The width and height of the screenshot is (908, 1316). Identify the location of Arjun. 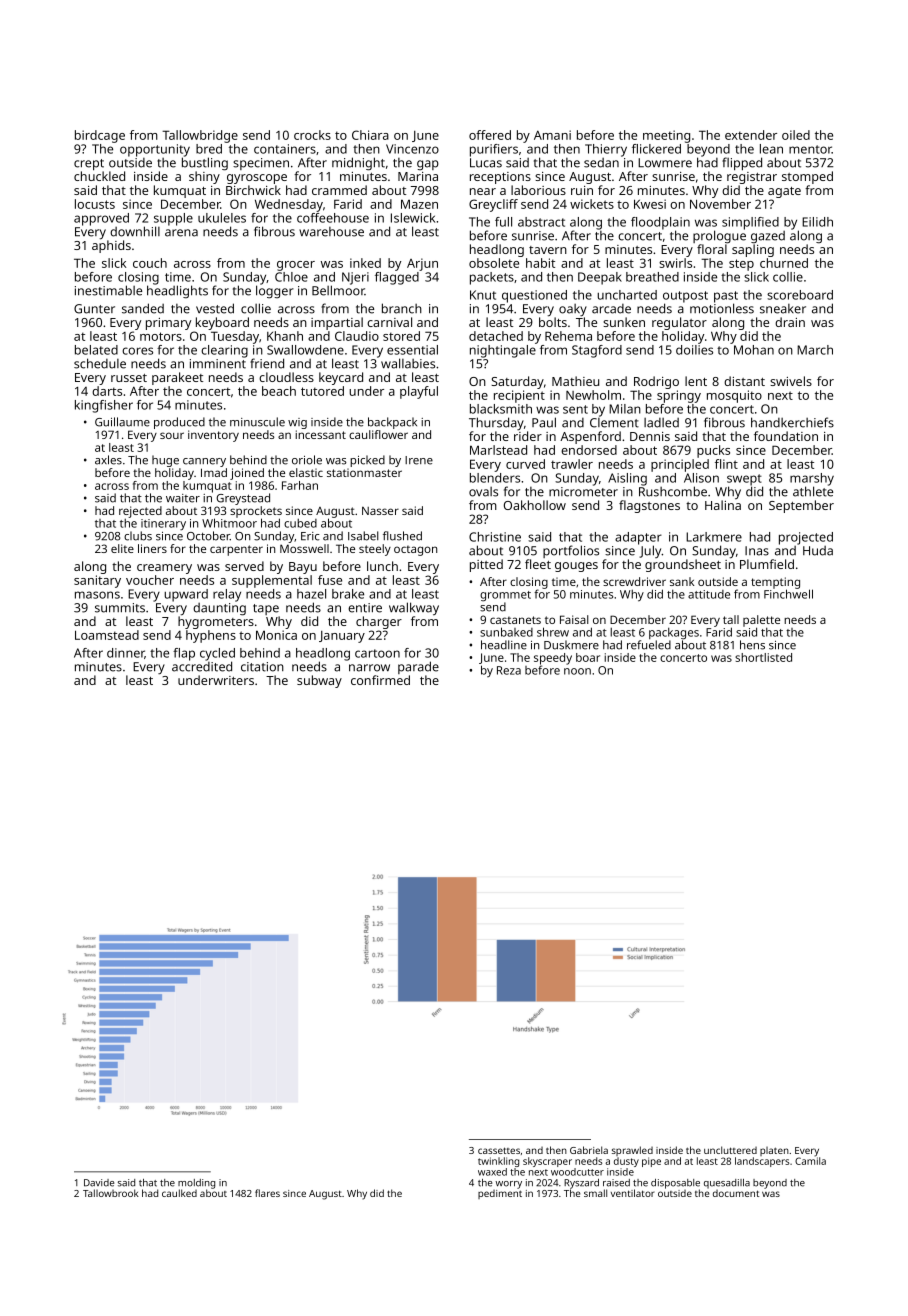
(422, 264).
